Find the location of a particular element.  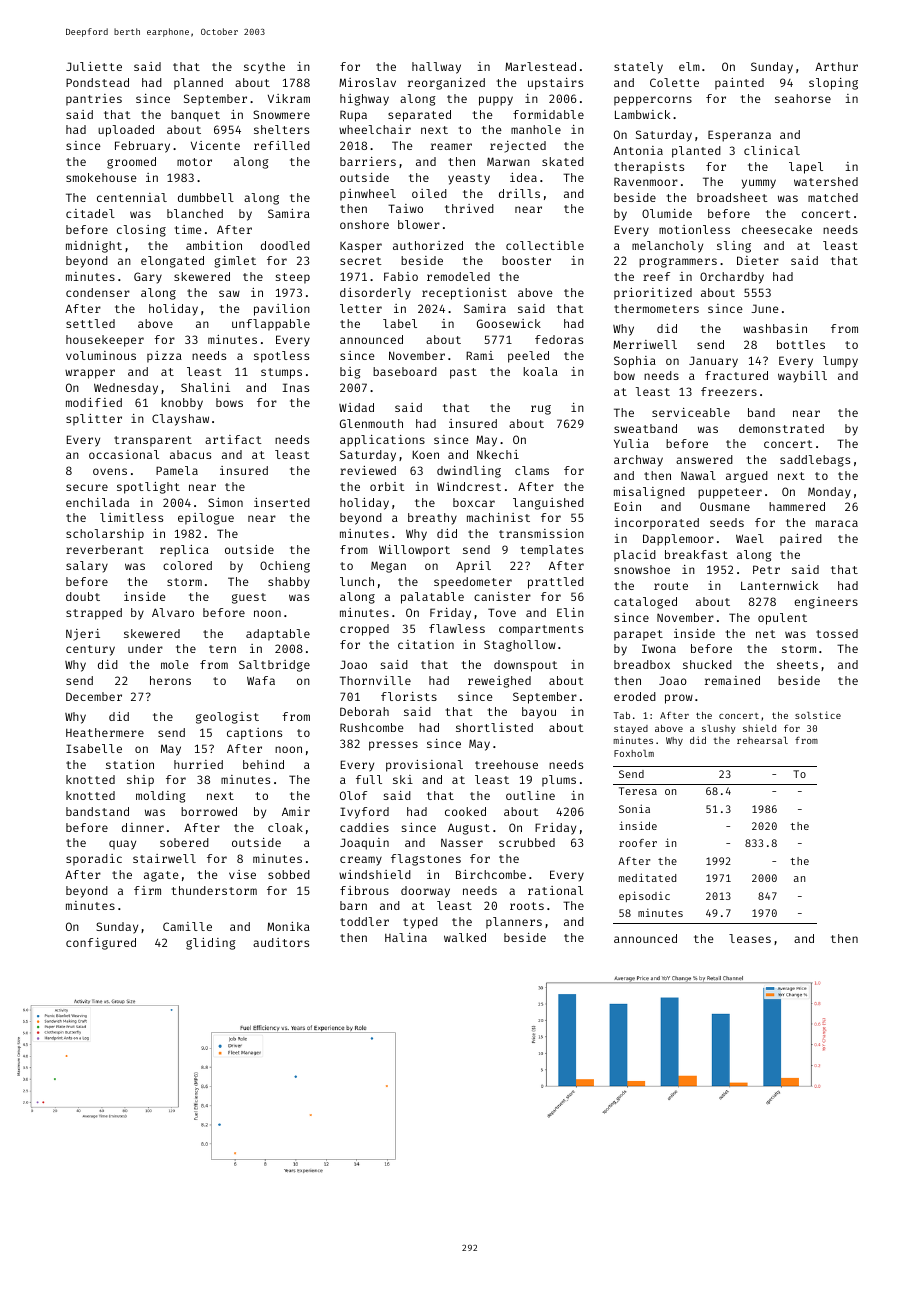

reorganized is located at coordinates (446, 84).
